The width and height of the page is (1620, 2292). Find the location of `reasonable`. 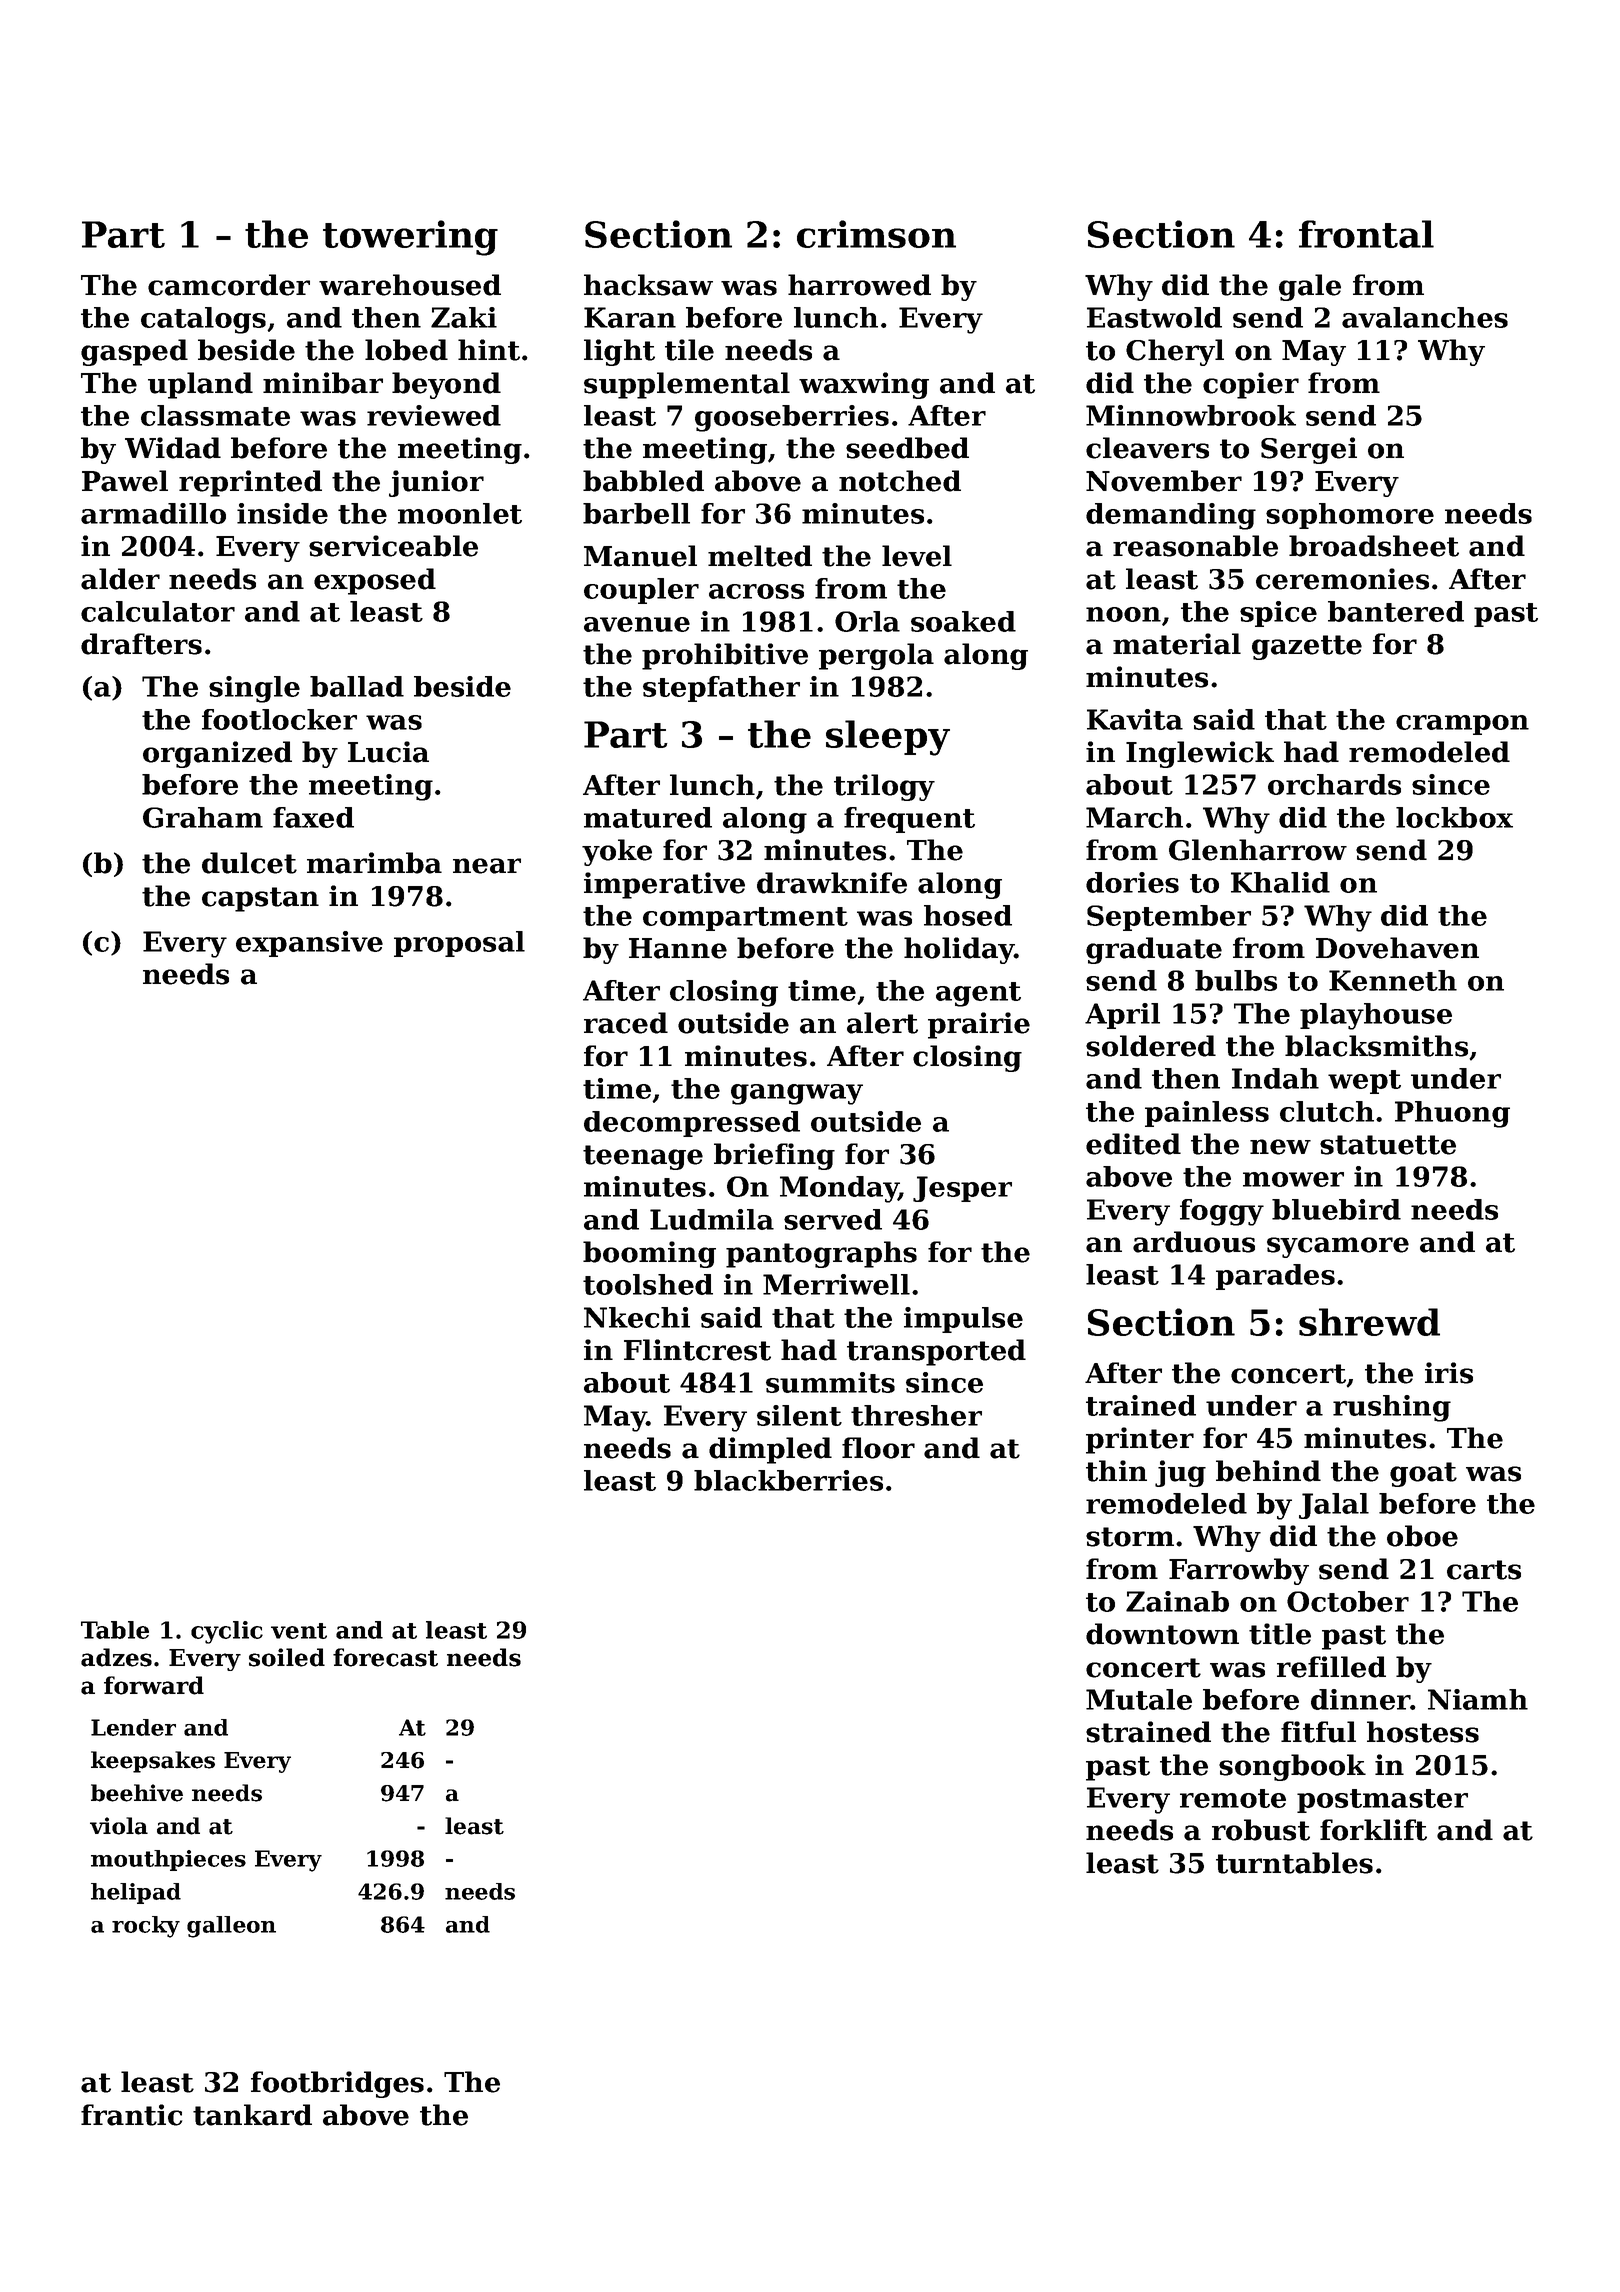

reasonable is located at coordinates (1195, 546).
